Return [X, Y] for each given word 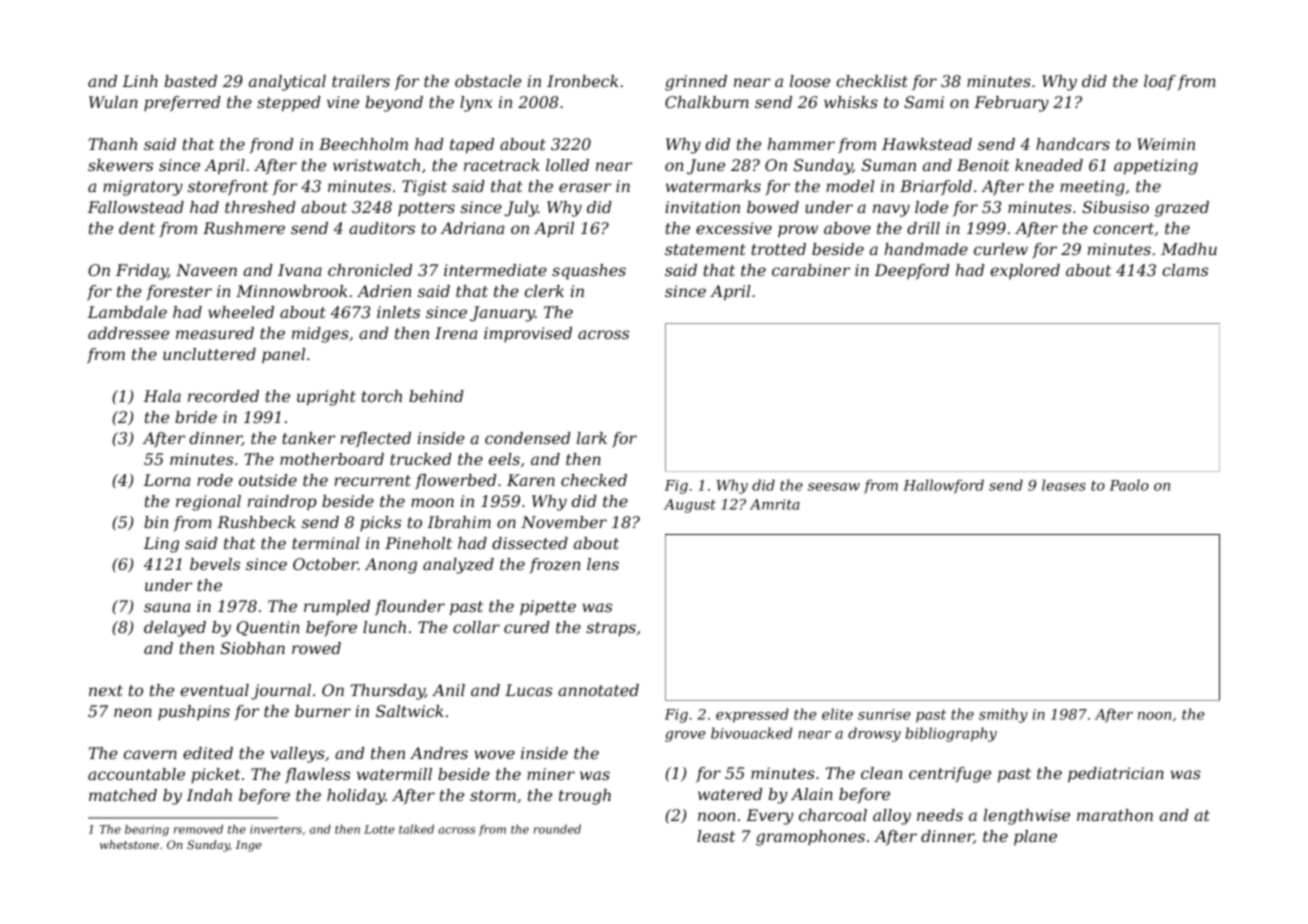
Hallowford [943, 486]
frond [271, 145]
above [847, 228]
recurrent [372, 480]
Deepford [912, 271]
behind [436, 396]
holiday [356, 797]
